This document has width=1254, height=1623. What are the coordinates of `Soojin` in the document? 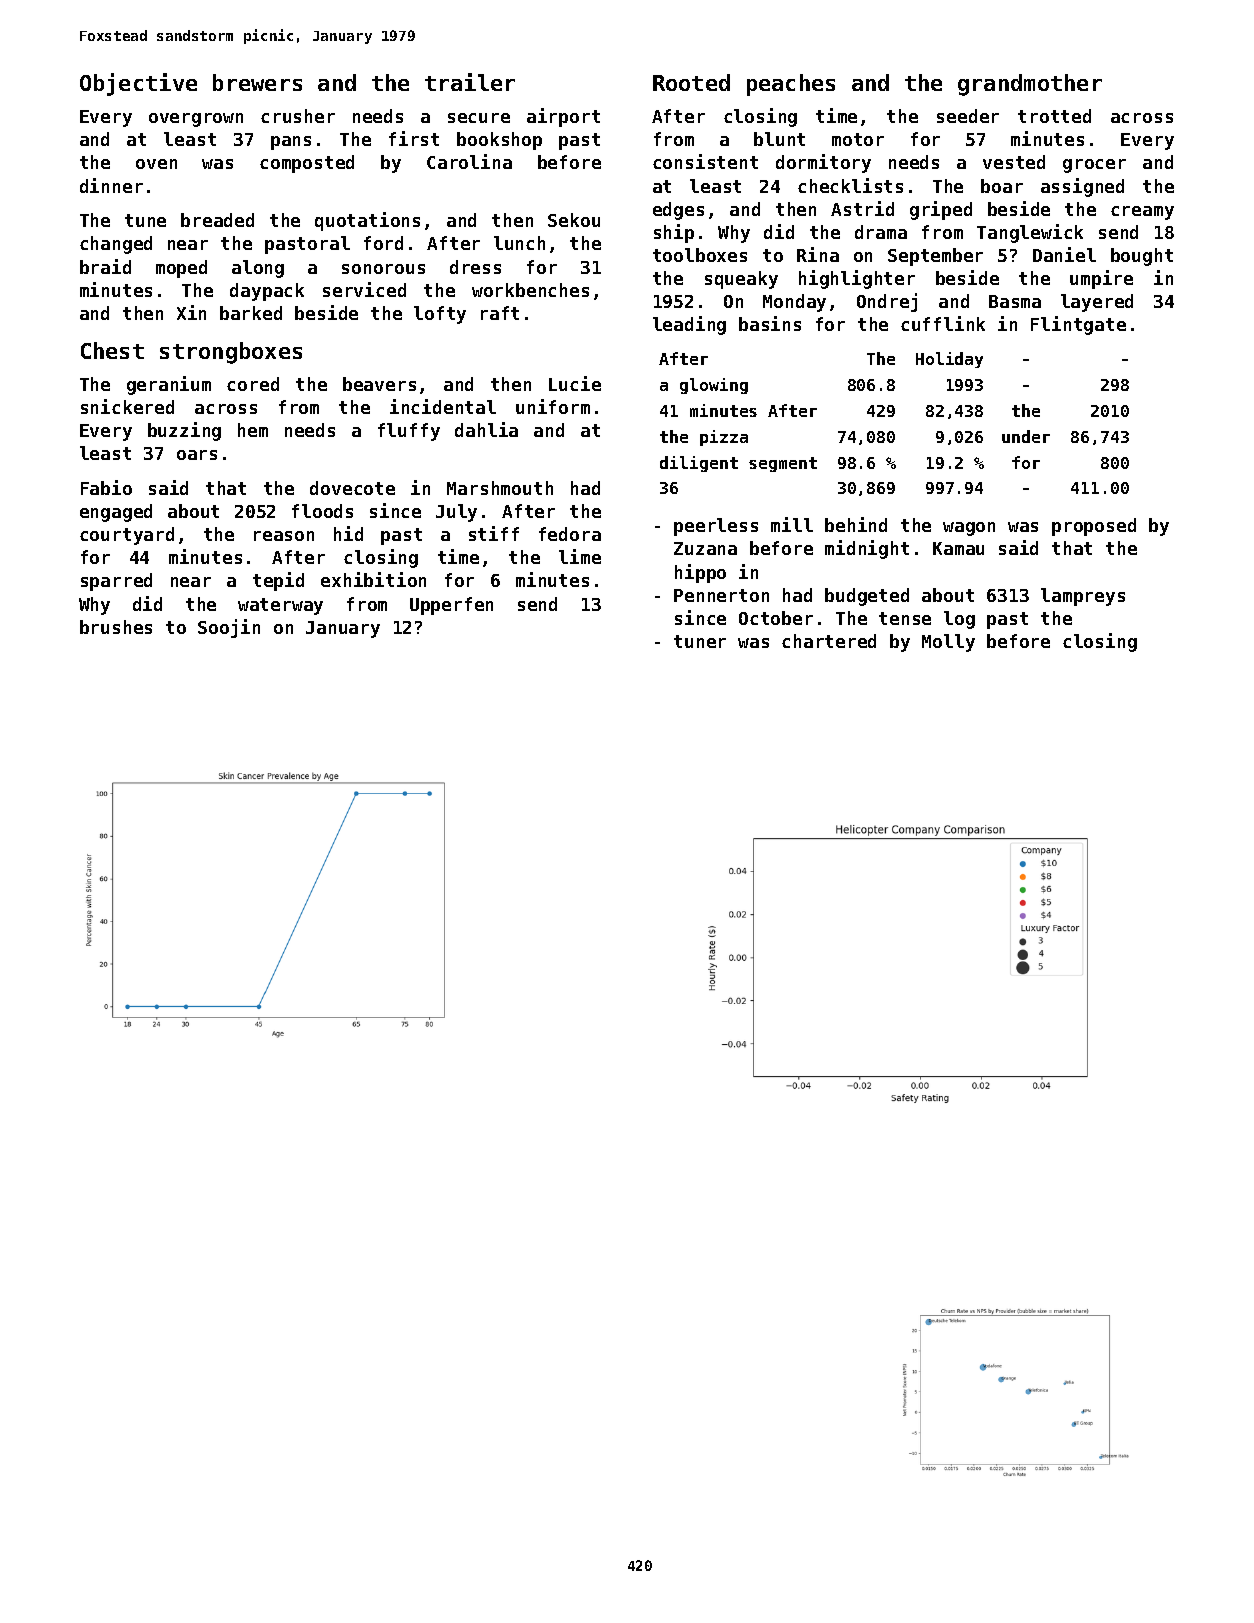 It's located at (229, 628).
